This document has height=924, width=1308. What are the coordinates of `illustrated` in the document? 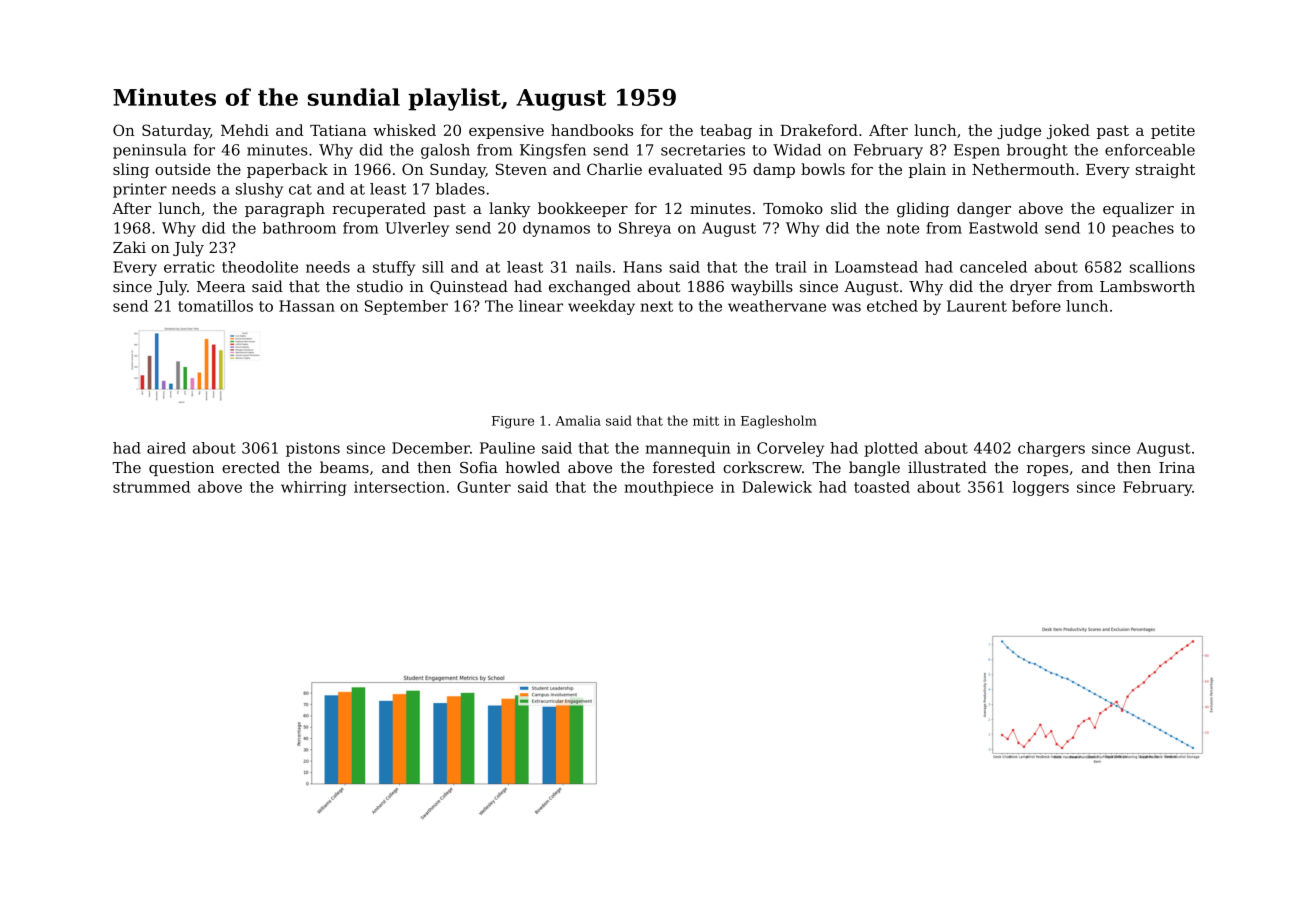 It's located at (947, 467).
